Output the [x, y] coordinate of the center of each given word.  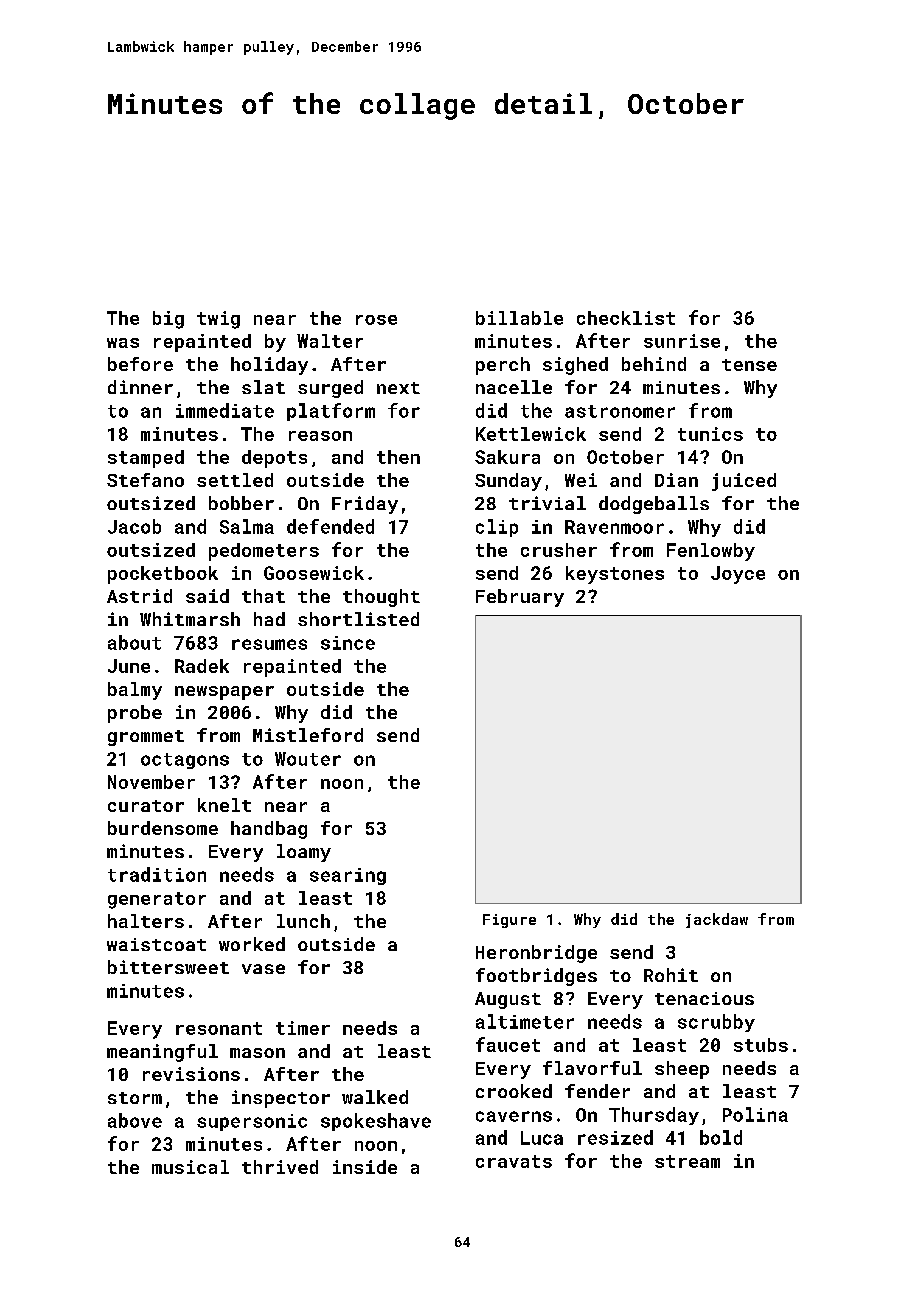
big [168, 320]
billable [519, 318]
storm [135, 1098]
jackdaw [717, 920]
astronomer [620, 411]
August [508, 1000]
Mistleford [308, 735]
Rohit [671, 975]
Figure [509, 921]
